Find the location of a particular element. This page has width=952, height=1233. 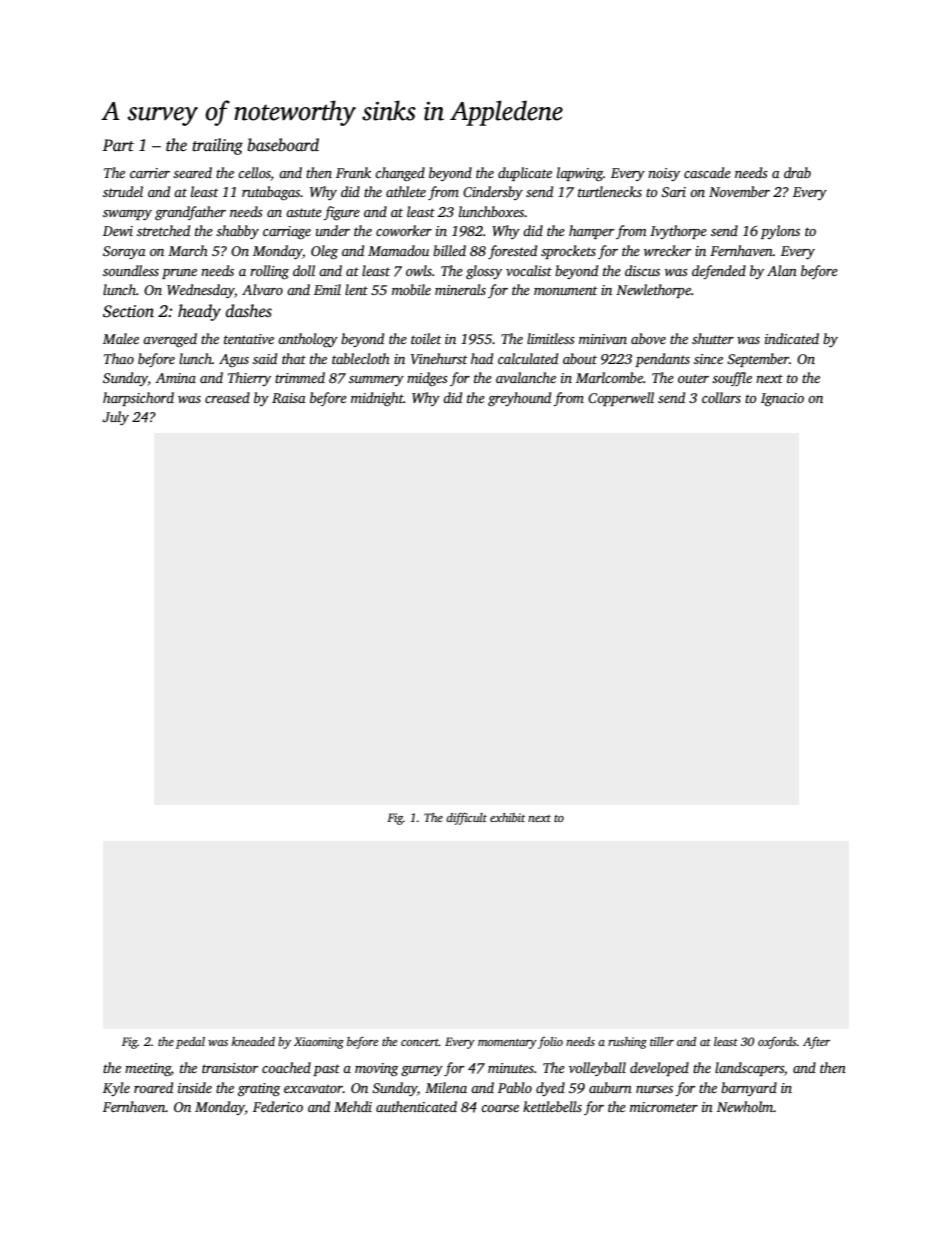

Amina is located at coordinates (175, 378).
